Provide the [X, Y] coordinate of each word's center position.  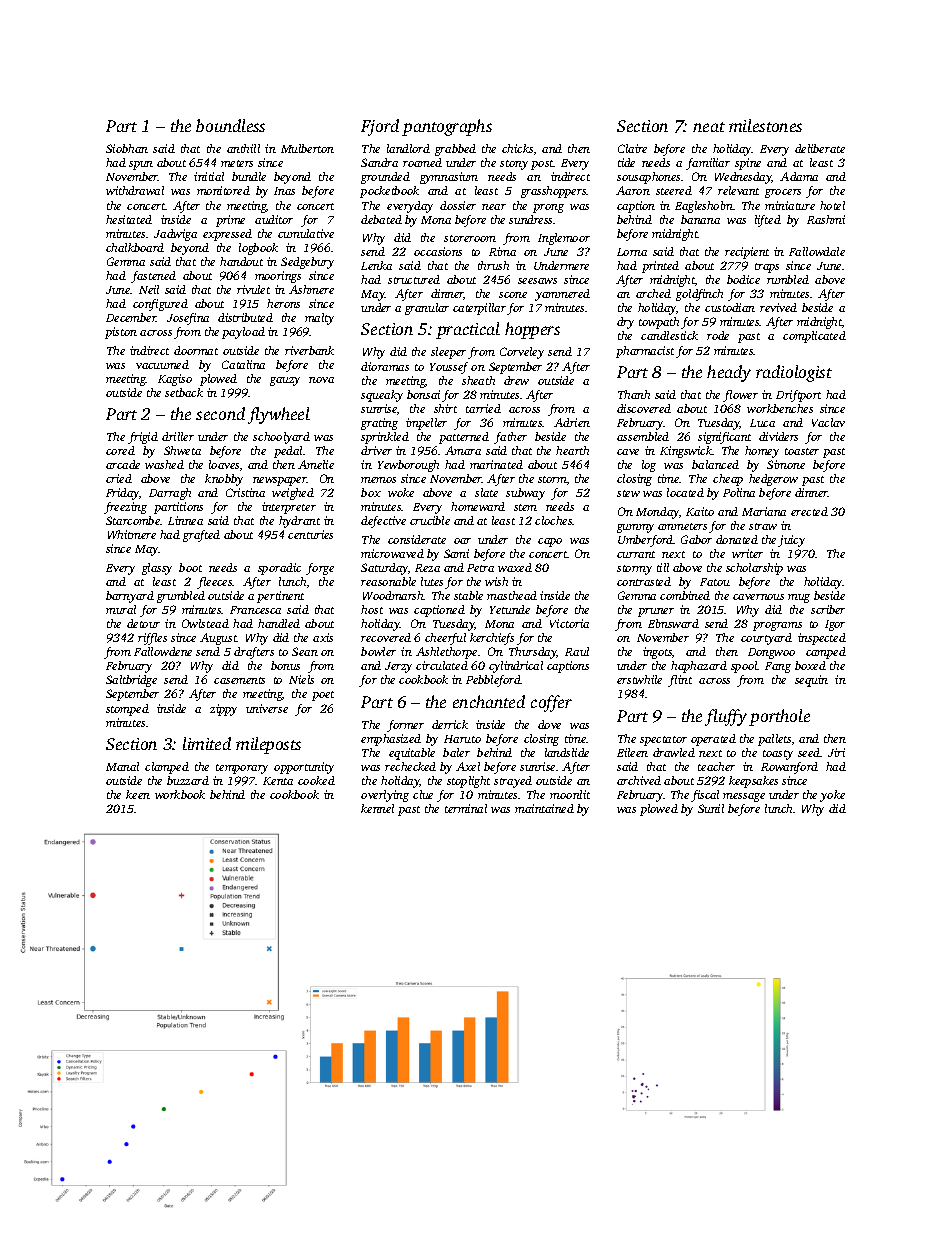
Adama [799, 176]
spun [141, 165]
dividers [778, 436]
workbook [180, 794]
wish [496, 581]
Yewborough [408, 466]
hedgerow [773, 480]
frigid [143, 438]
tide [626, 162]
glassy [157, 569]
